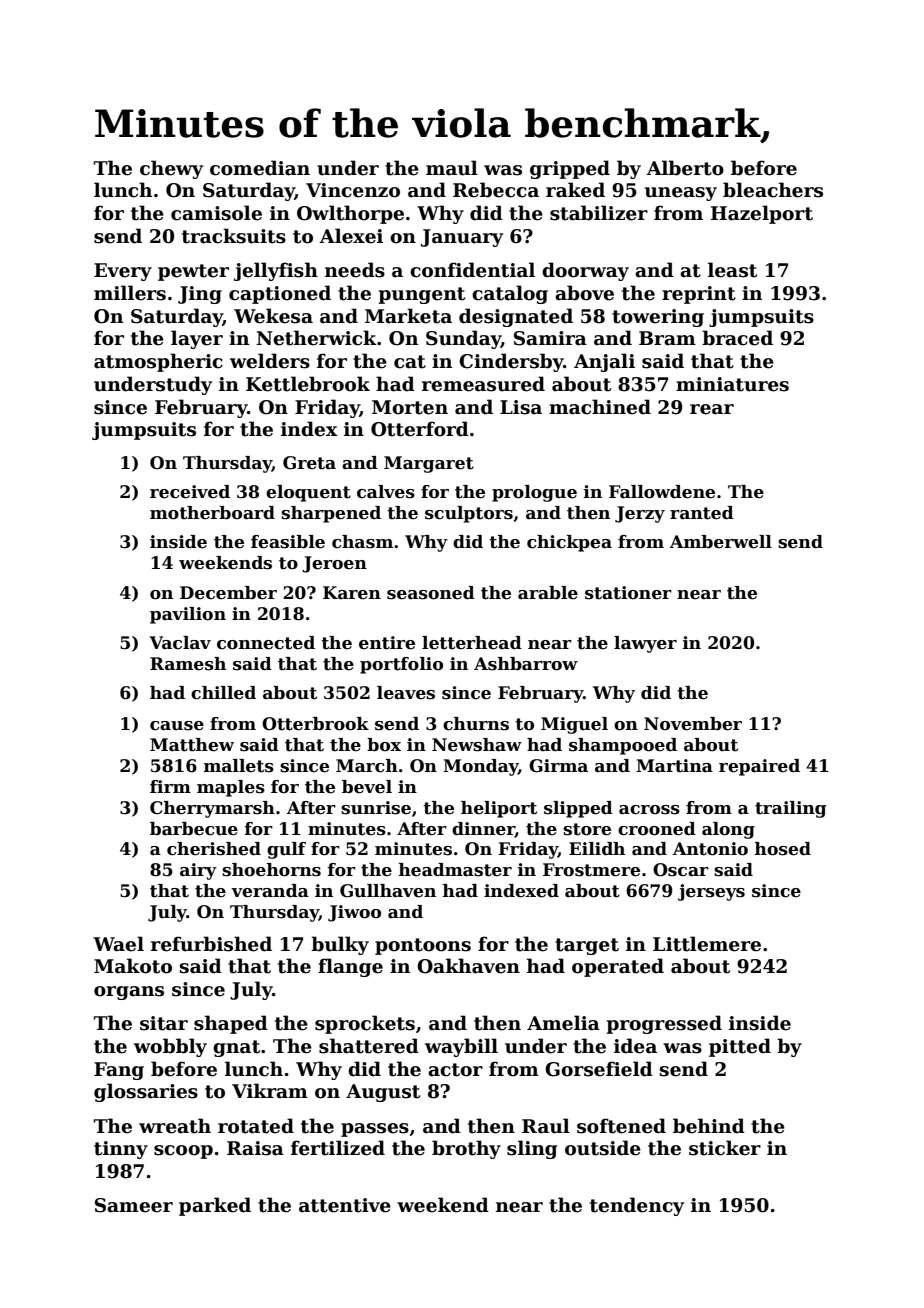  What do you see at coordinates (681, 194) in the screenshot?
I see `uneasy` at bounding box center [681, 194].
